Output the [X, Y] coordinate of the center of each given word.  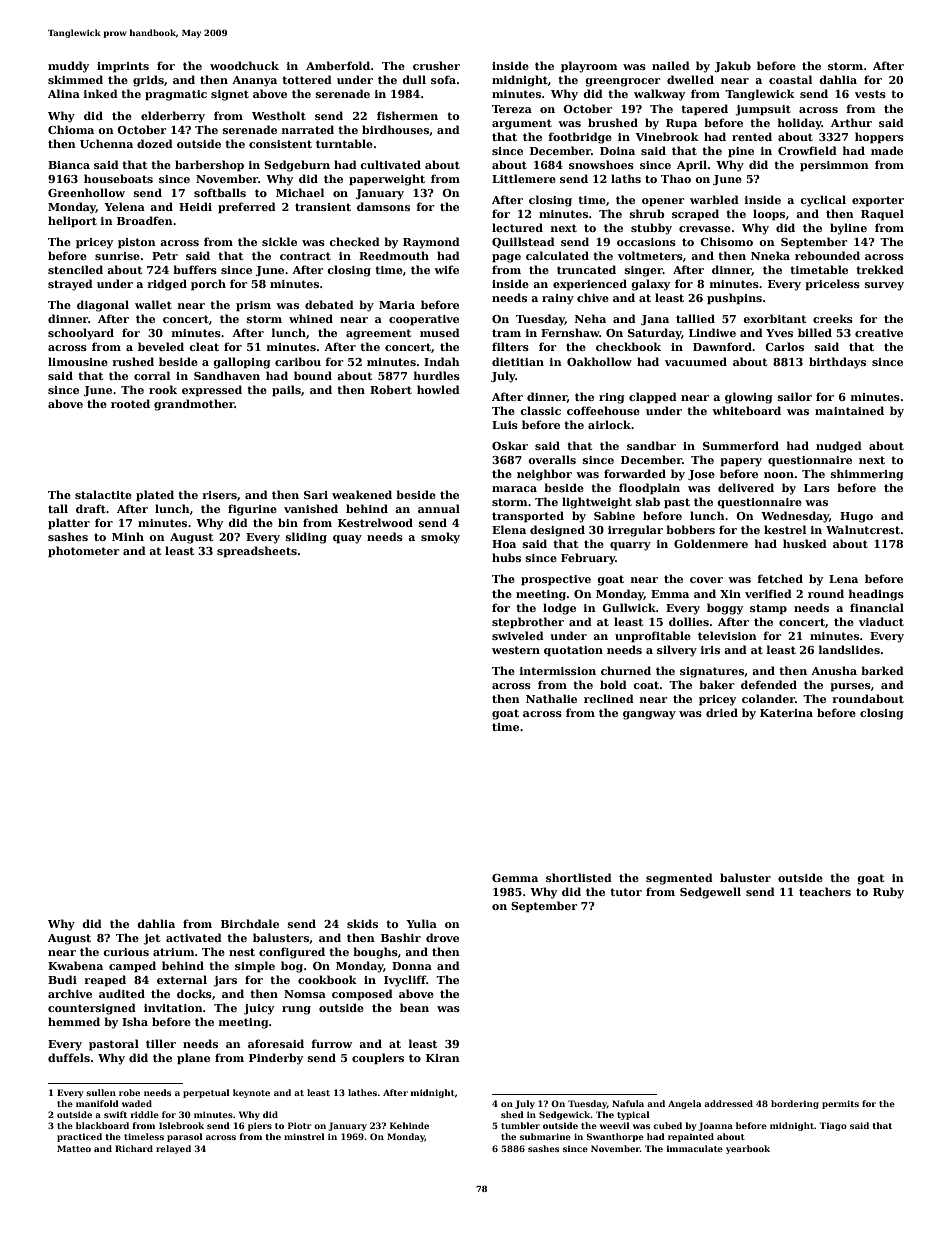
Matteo [74, 1148]
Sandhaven [227, 375]
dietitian [518, 361]
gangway [649, 715]
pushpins [734, 299]
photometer [83, 552]
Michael [300, 192]
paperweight [387, 180]
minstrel [304, 1136]
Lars [817, 488]
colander [768, 698]
